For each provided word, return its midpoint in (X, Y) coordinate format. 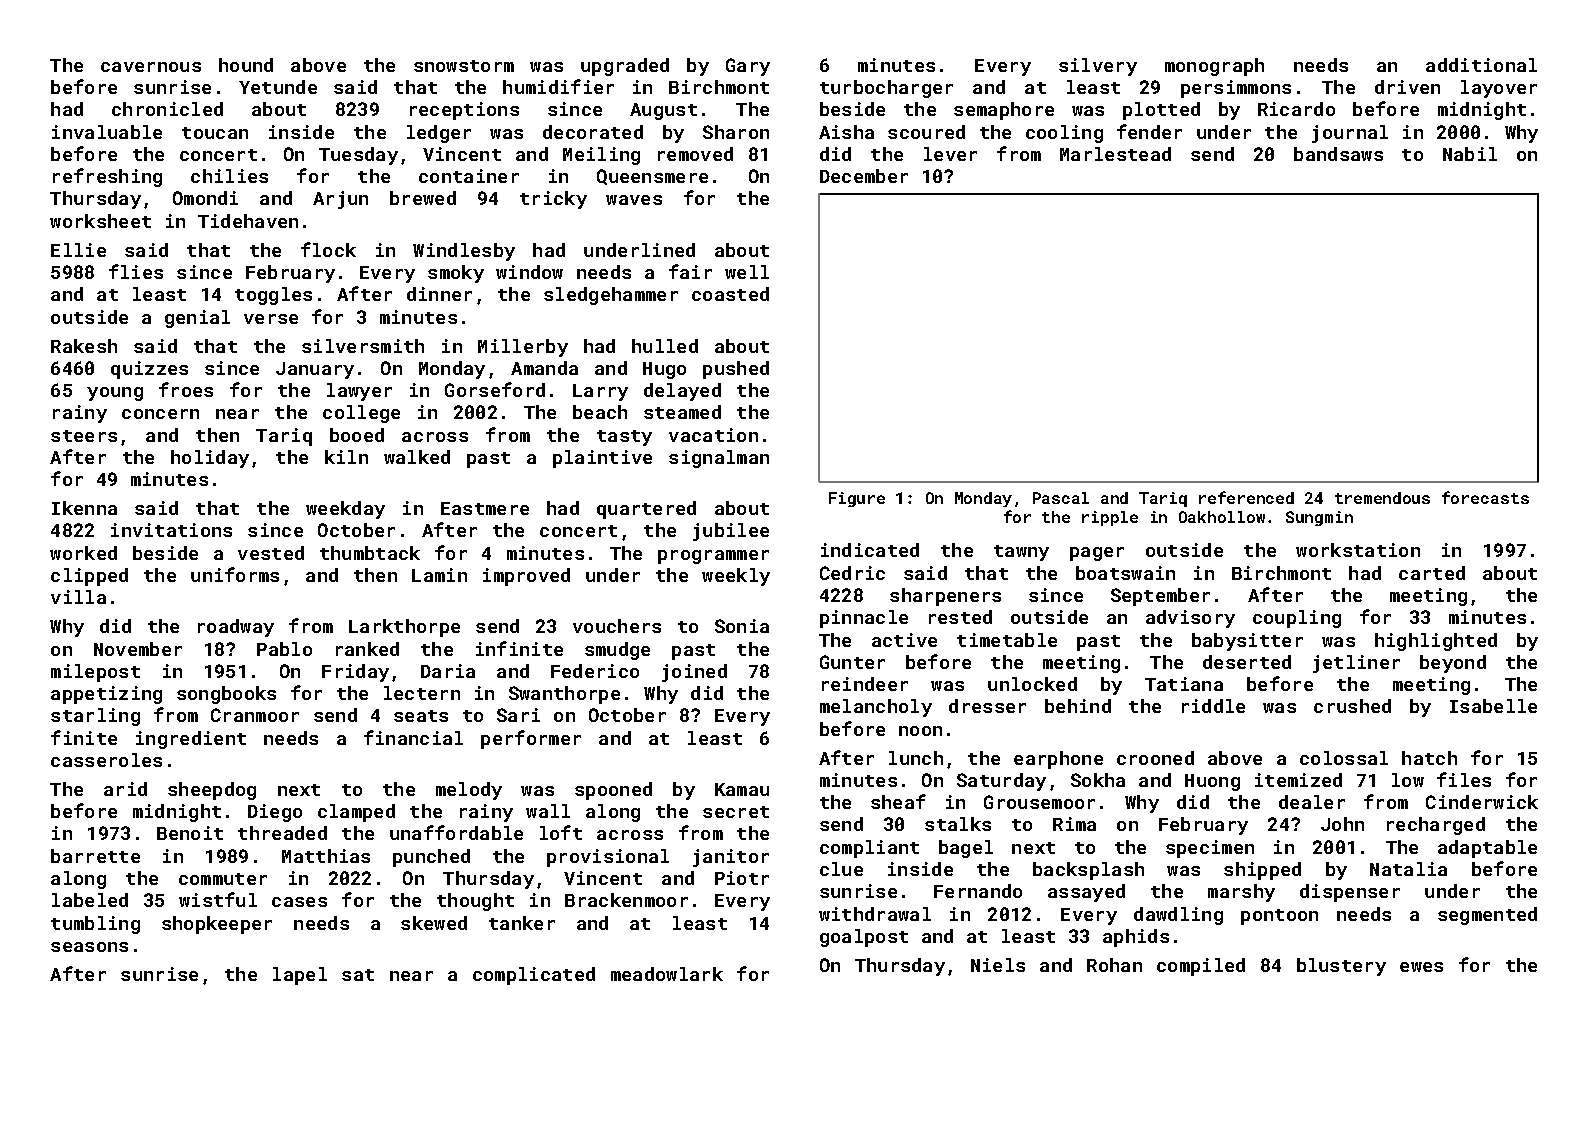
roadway (236, 628)
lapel (300, 976)
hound (246, 65)
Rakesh (84, 346)
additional (1481, 65)
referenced (1246, 497)
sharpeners (945, 597)
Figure (857, 499)
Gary (748, 67)
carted (1432, 573)
